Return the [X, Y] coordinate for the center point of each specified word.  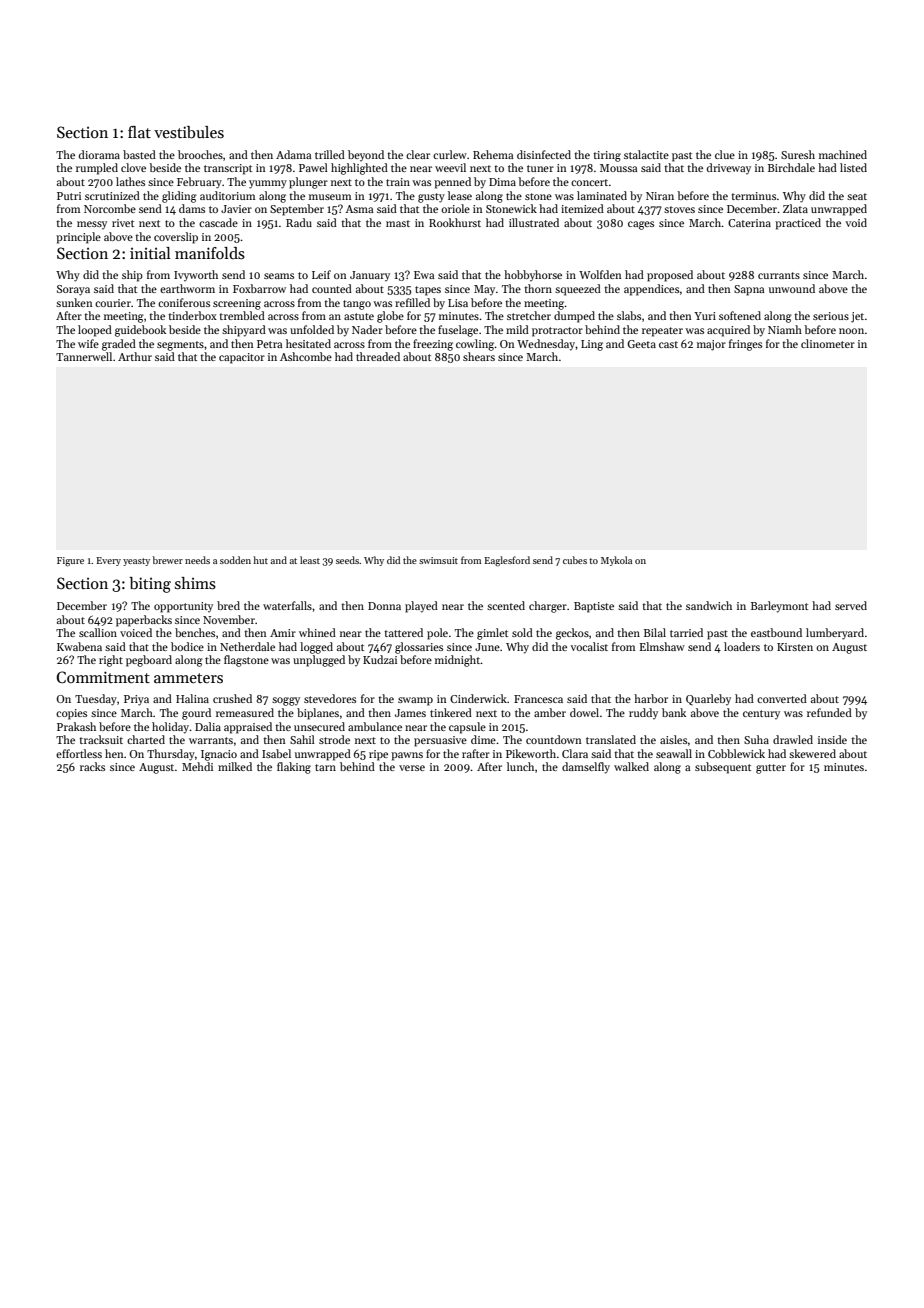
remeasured [245, 712]
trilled [330, 154]
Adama [293, 154]
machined [843, 154]
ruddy [643, 713]
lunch [520, 766]
